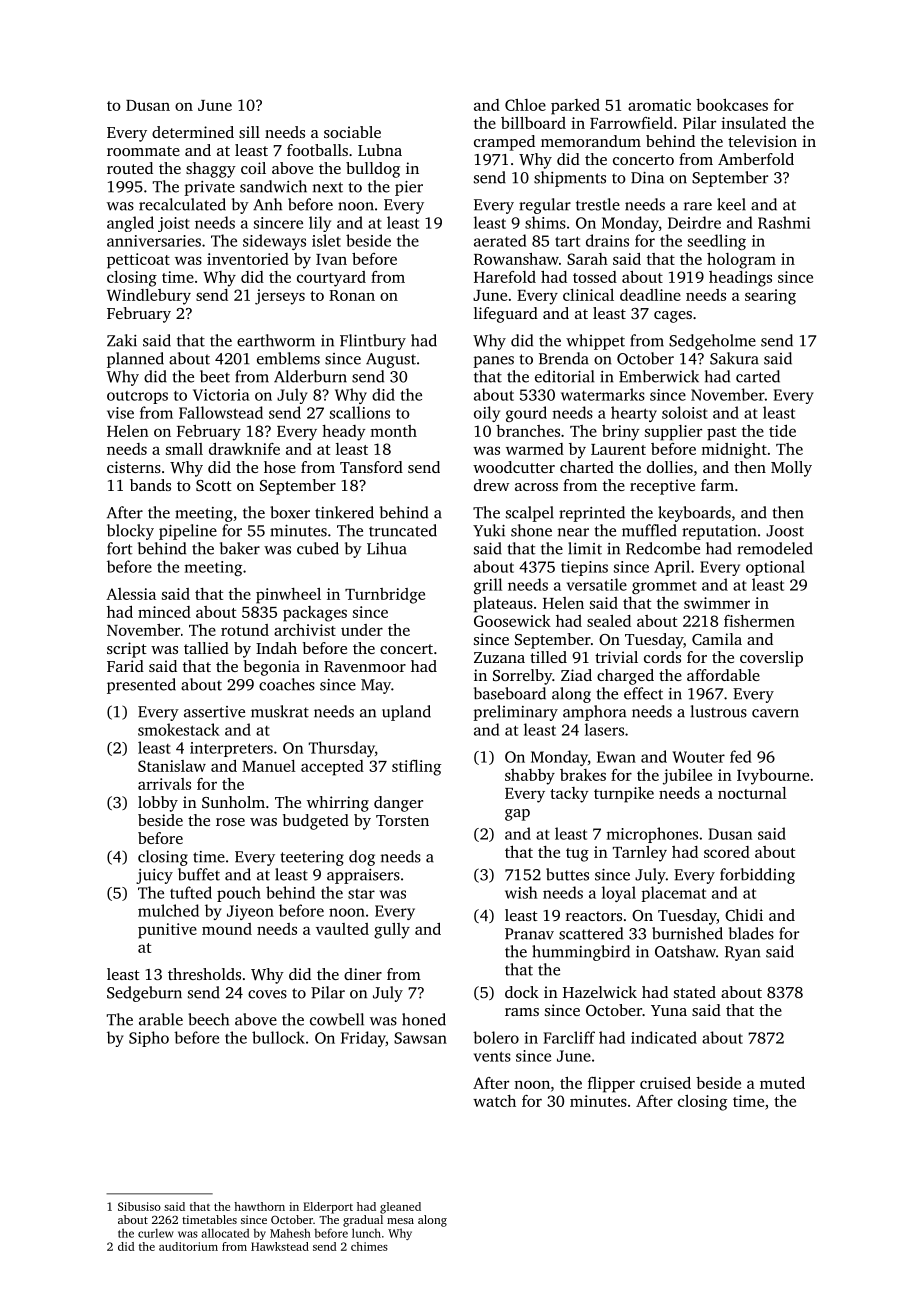 This image has width=924, height=1308. Describe the element at coordinates (240, 548) in the image. I see `baker` at that location.
